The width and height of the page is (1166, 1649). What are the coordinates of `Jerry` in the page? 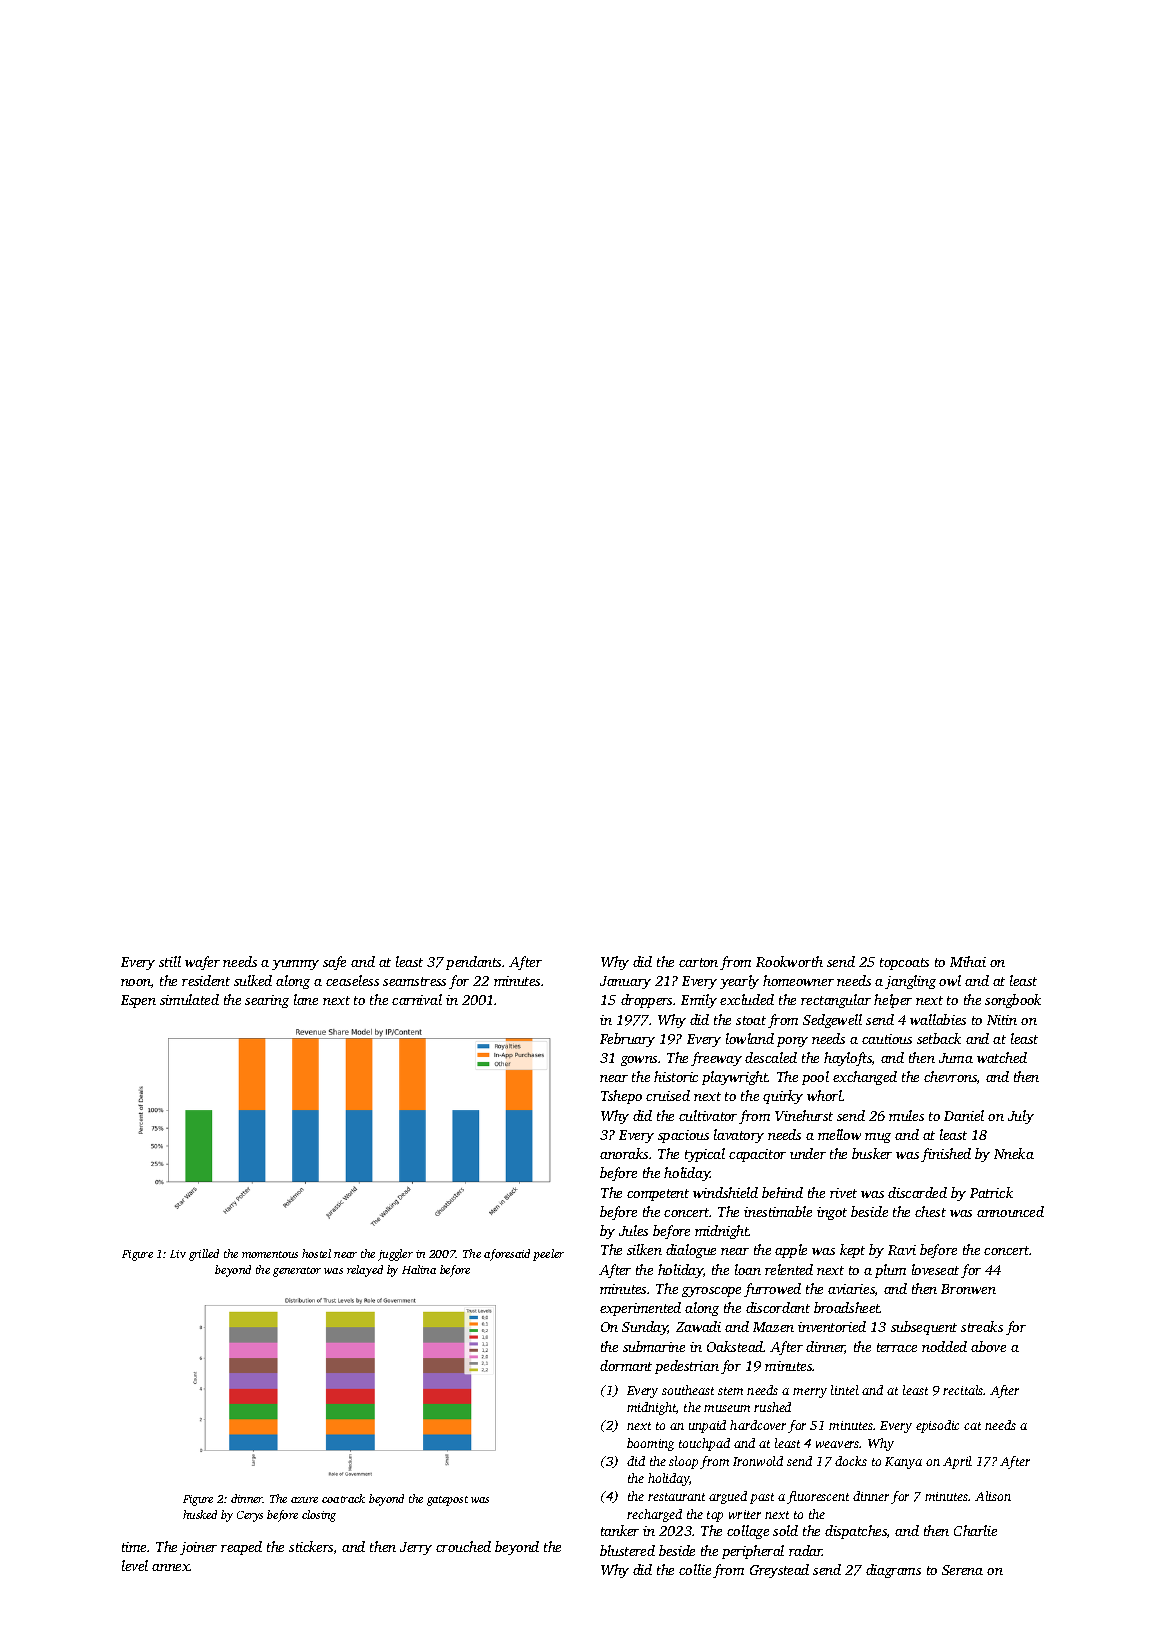 It's located at (416, 1548).
